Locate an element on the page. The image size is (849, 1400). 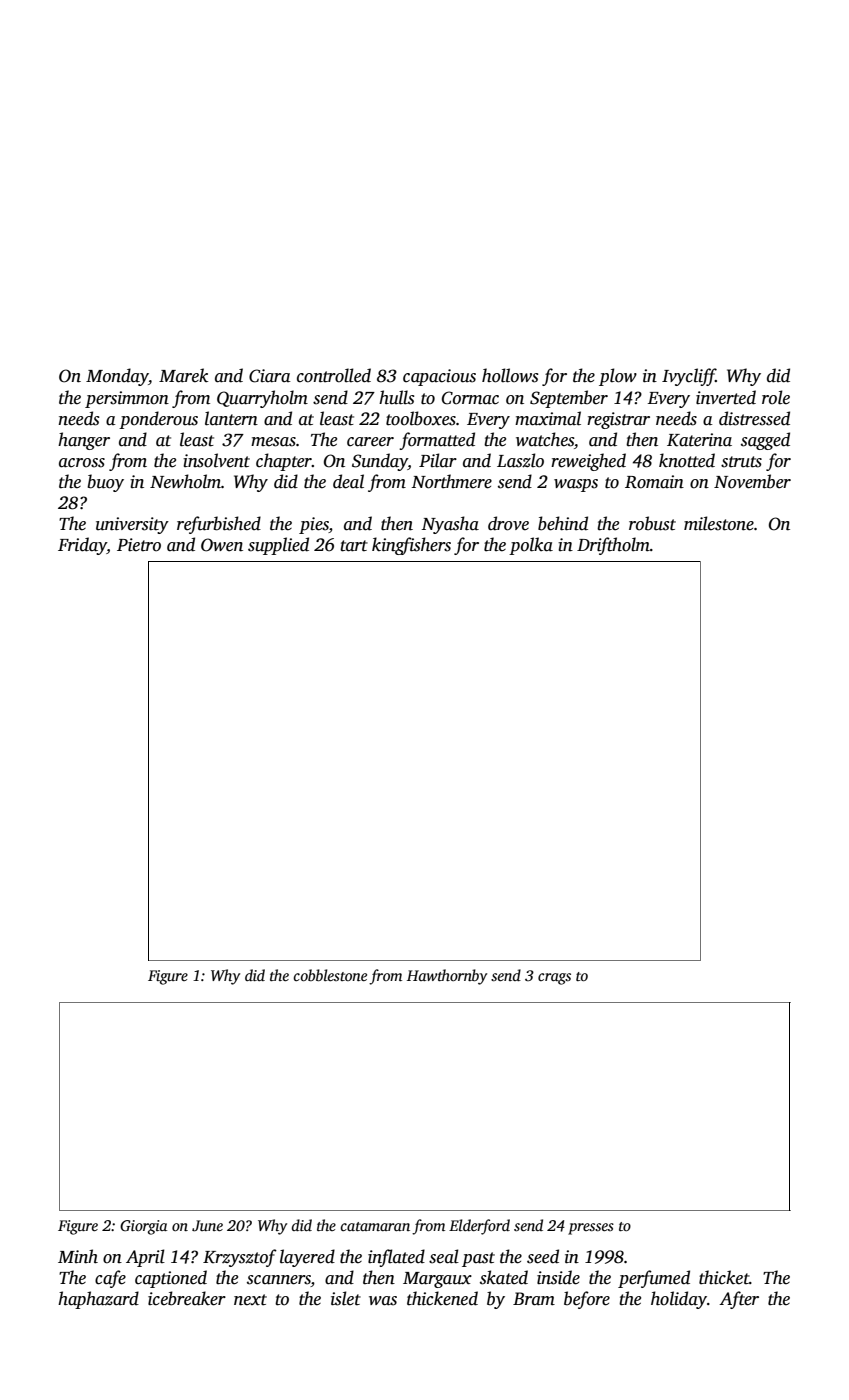
November is located at coordinates (752, 481).
